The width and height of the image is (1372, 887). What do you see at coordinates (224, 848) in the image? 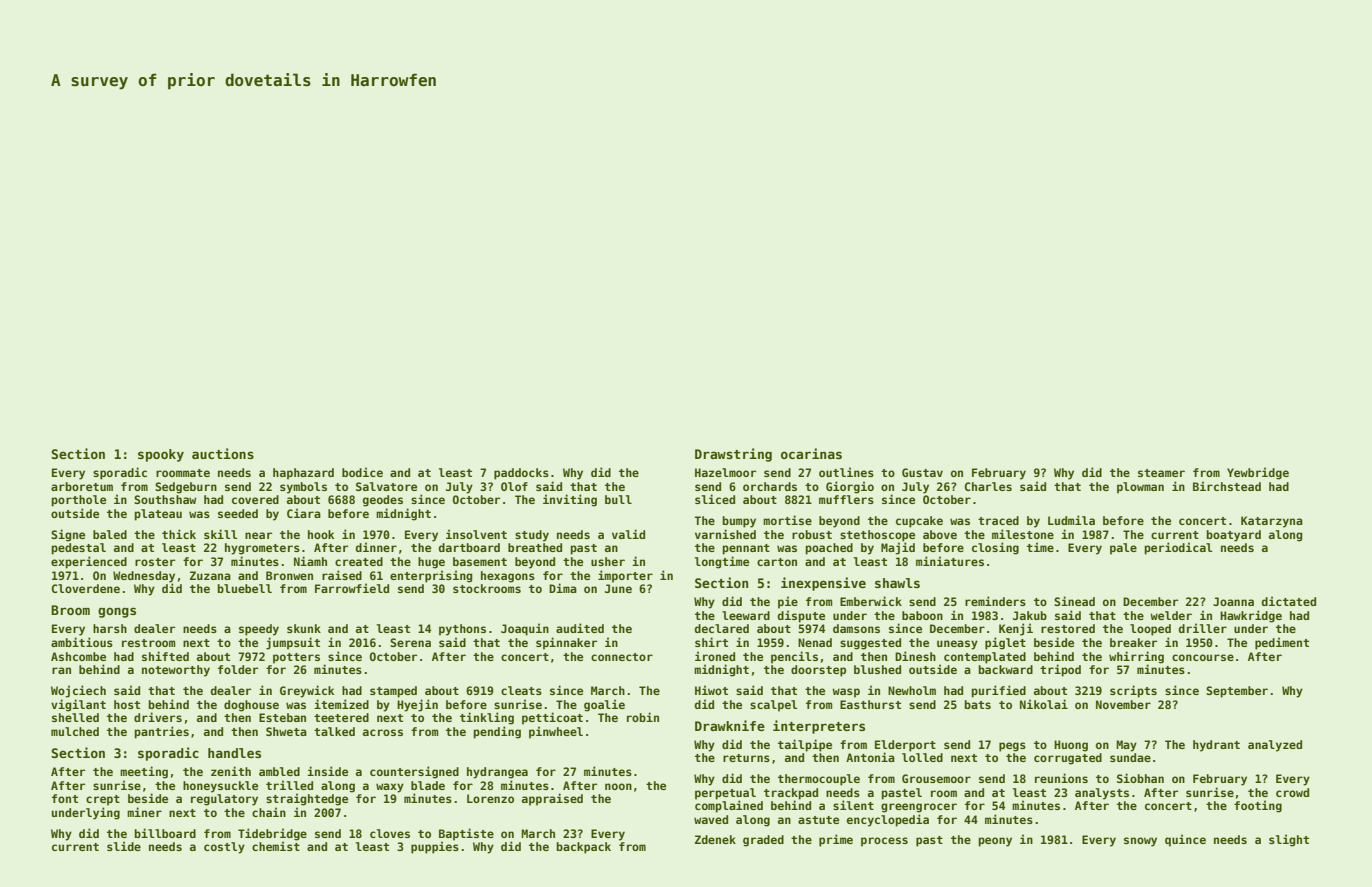
I see `costly` at bounding box center [224, 848].
